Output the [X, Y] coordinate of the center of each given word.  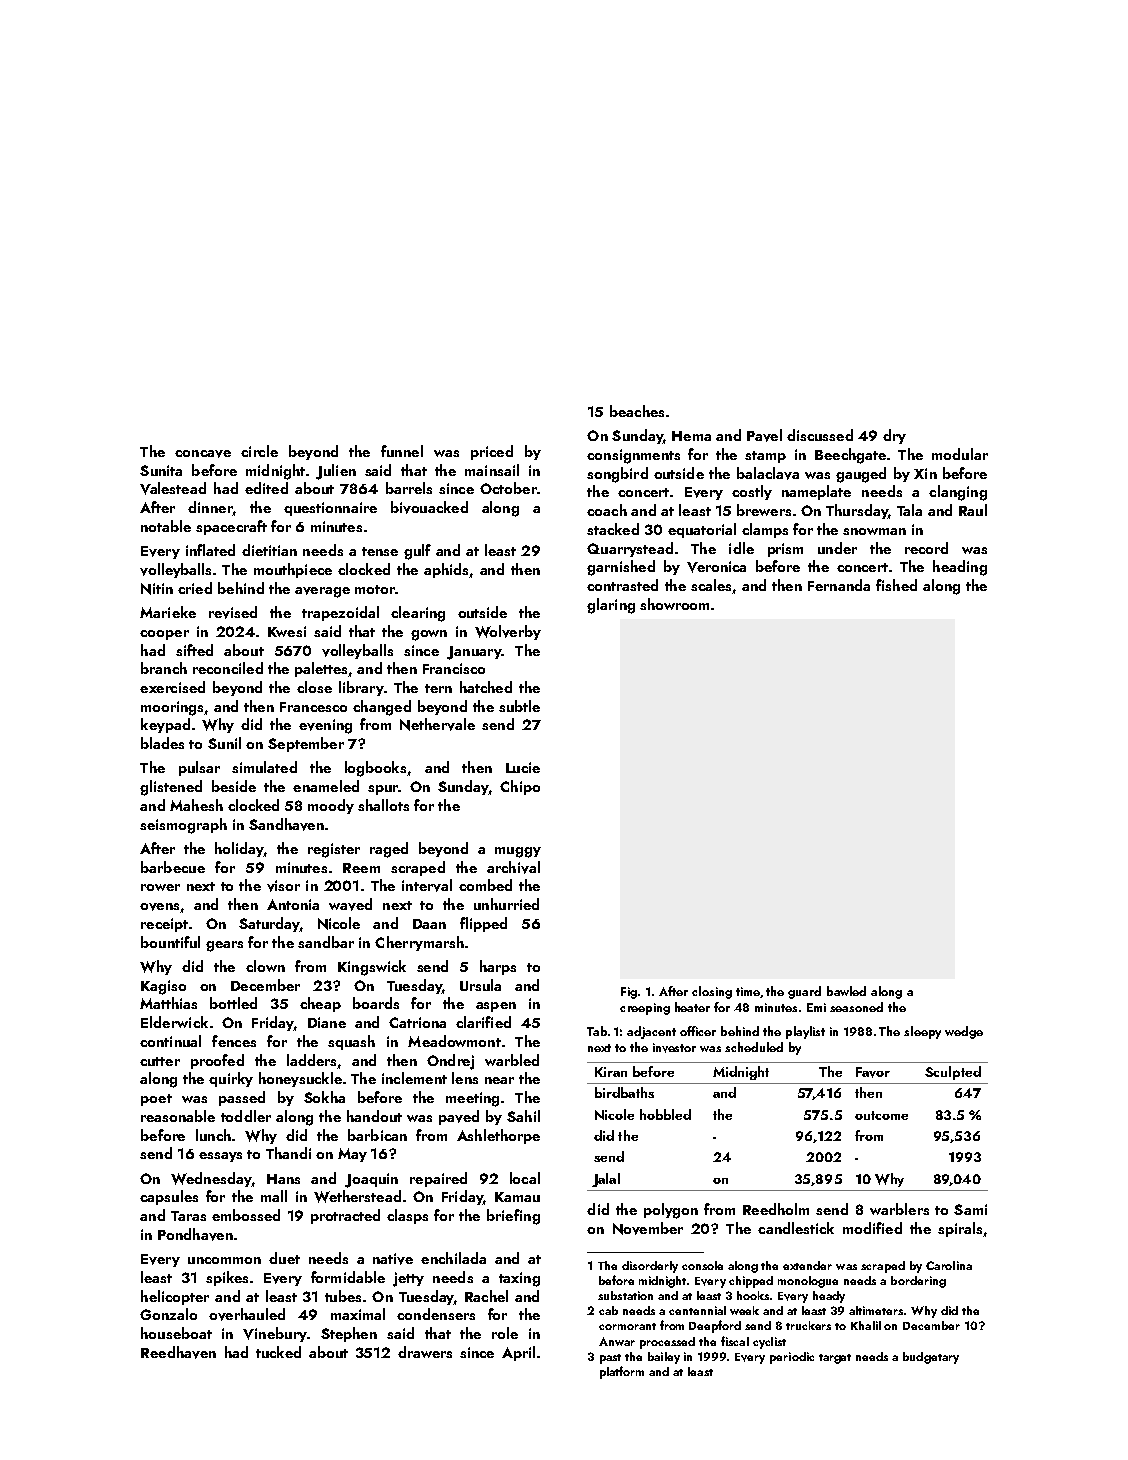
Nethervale [437, 724]
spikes [227, 1278]
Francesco [313, 707]
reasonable [178, 1116]
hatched [486, 687]
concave [203, 454]
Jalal [606, 1180]
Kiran [611, 1072]
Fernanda [839, 585]
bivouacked [429, 507]
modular [960, 454]
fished [896, 585]
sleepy [922, 1032]
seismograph [183, 826]
